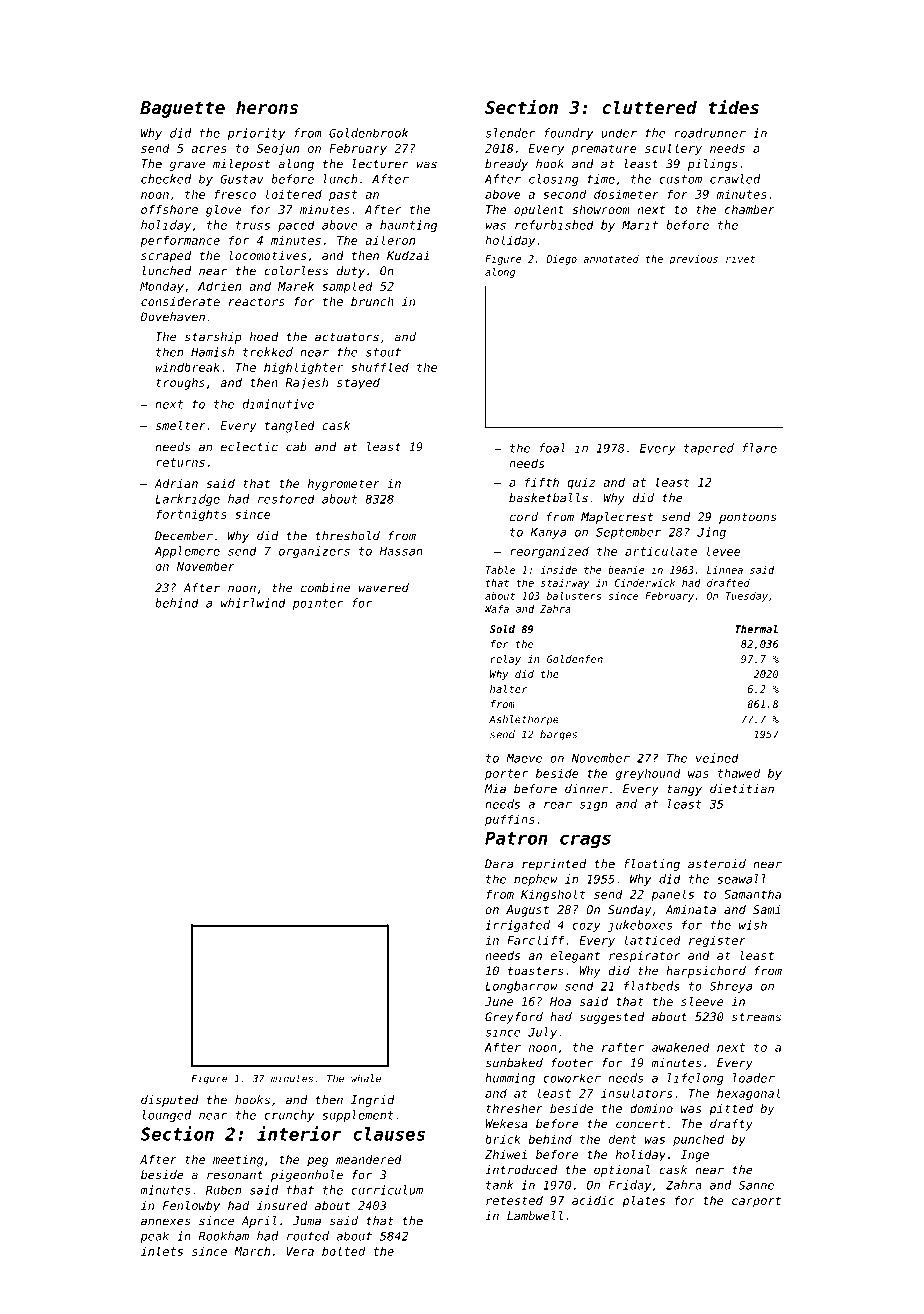 This screenshot has height=1314, width=924. What do you see at coordinates (495, 789) in the screenshot?
I see `Mia` at bounding box center [495, 789].
